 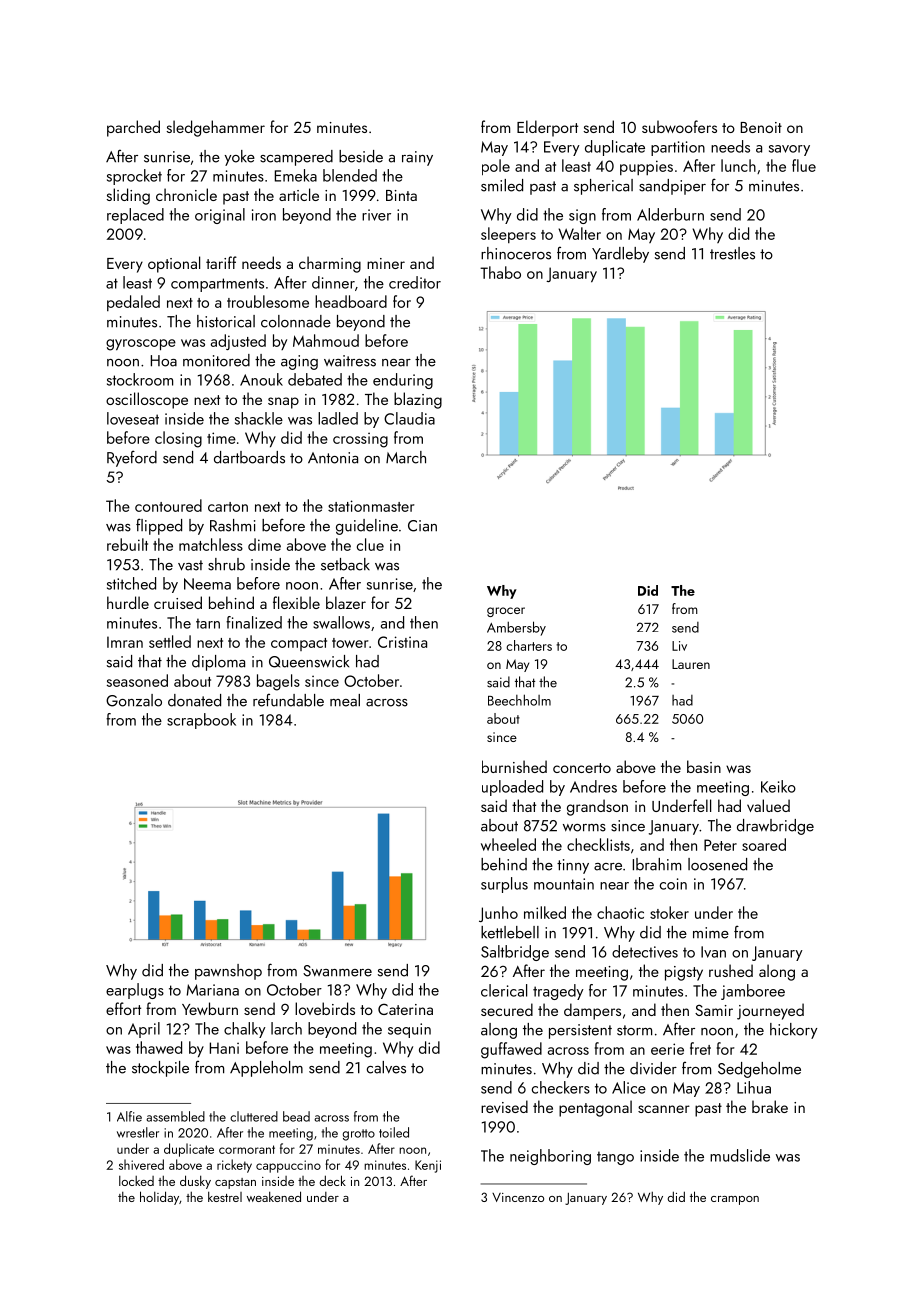 I want to click on Lauren, so click(x=691, y=664).
